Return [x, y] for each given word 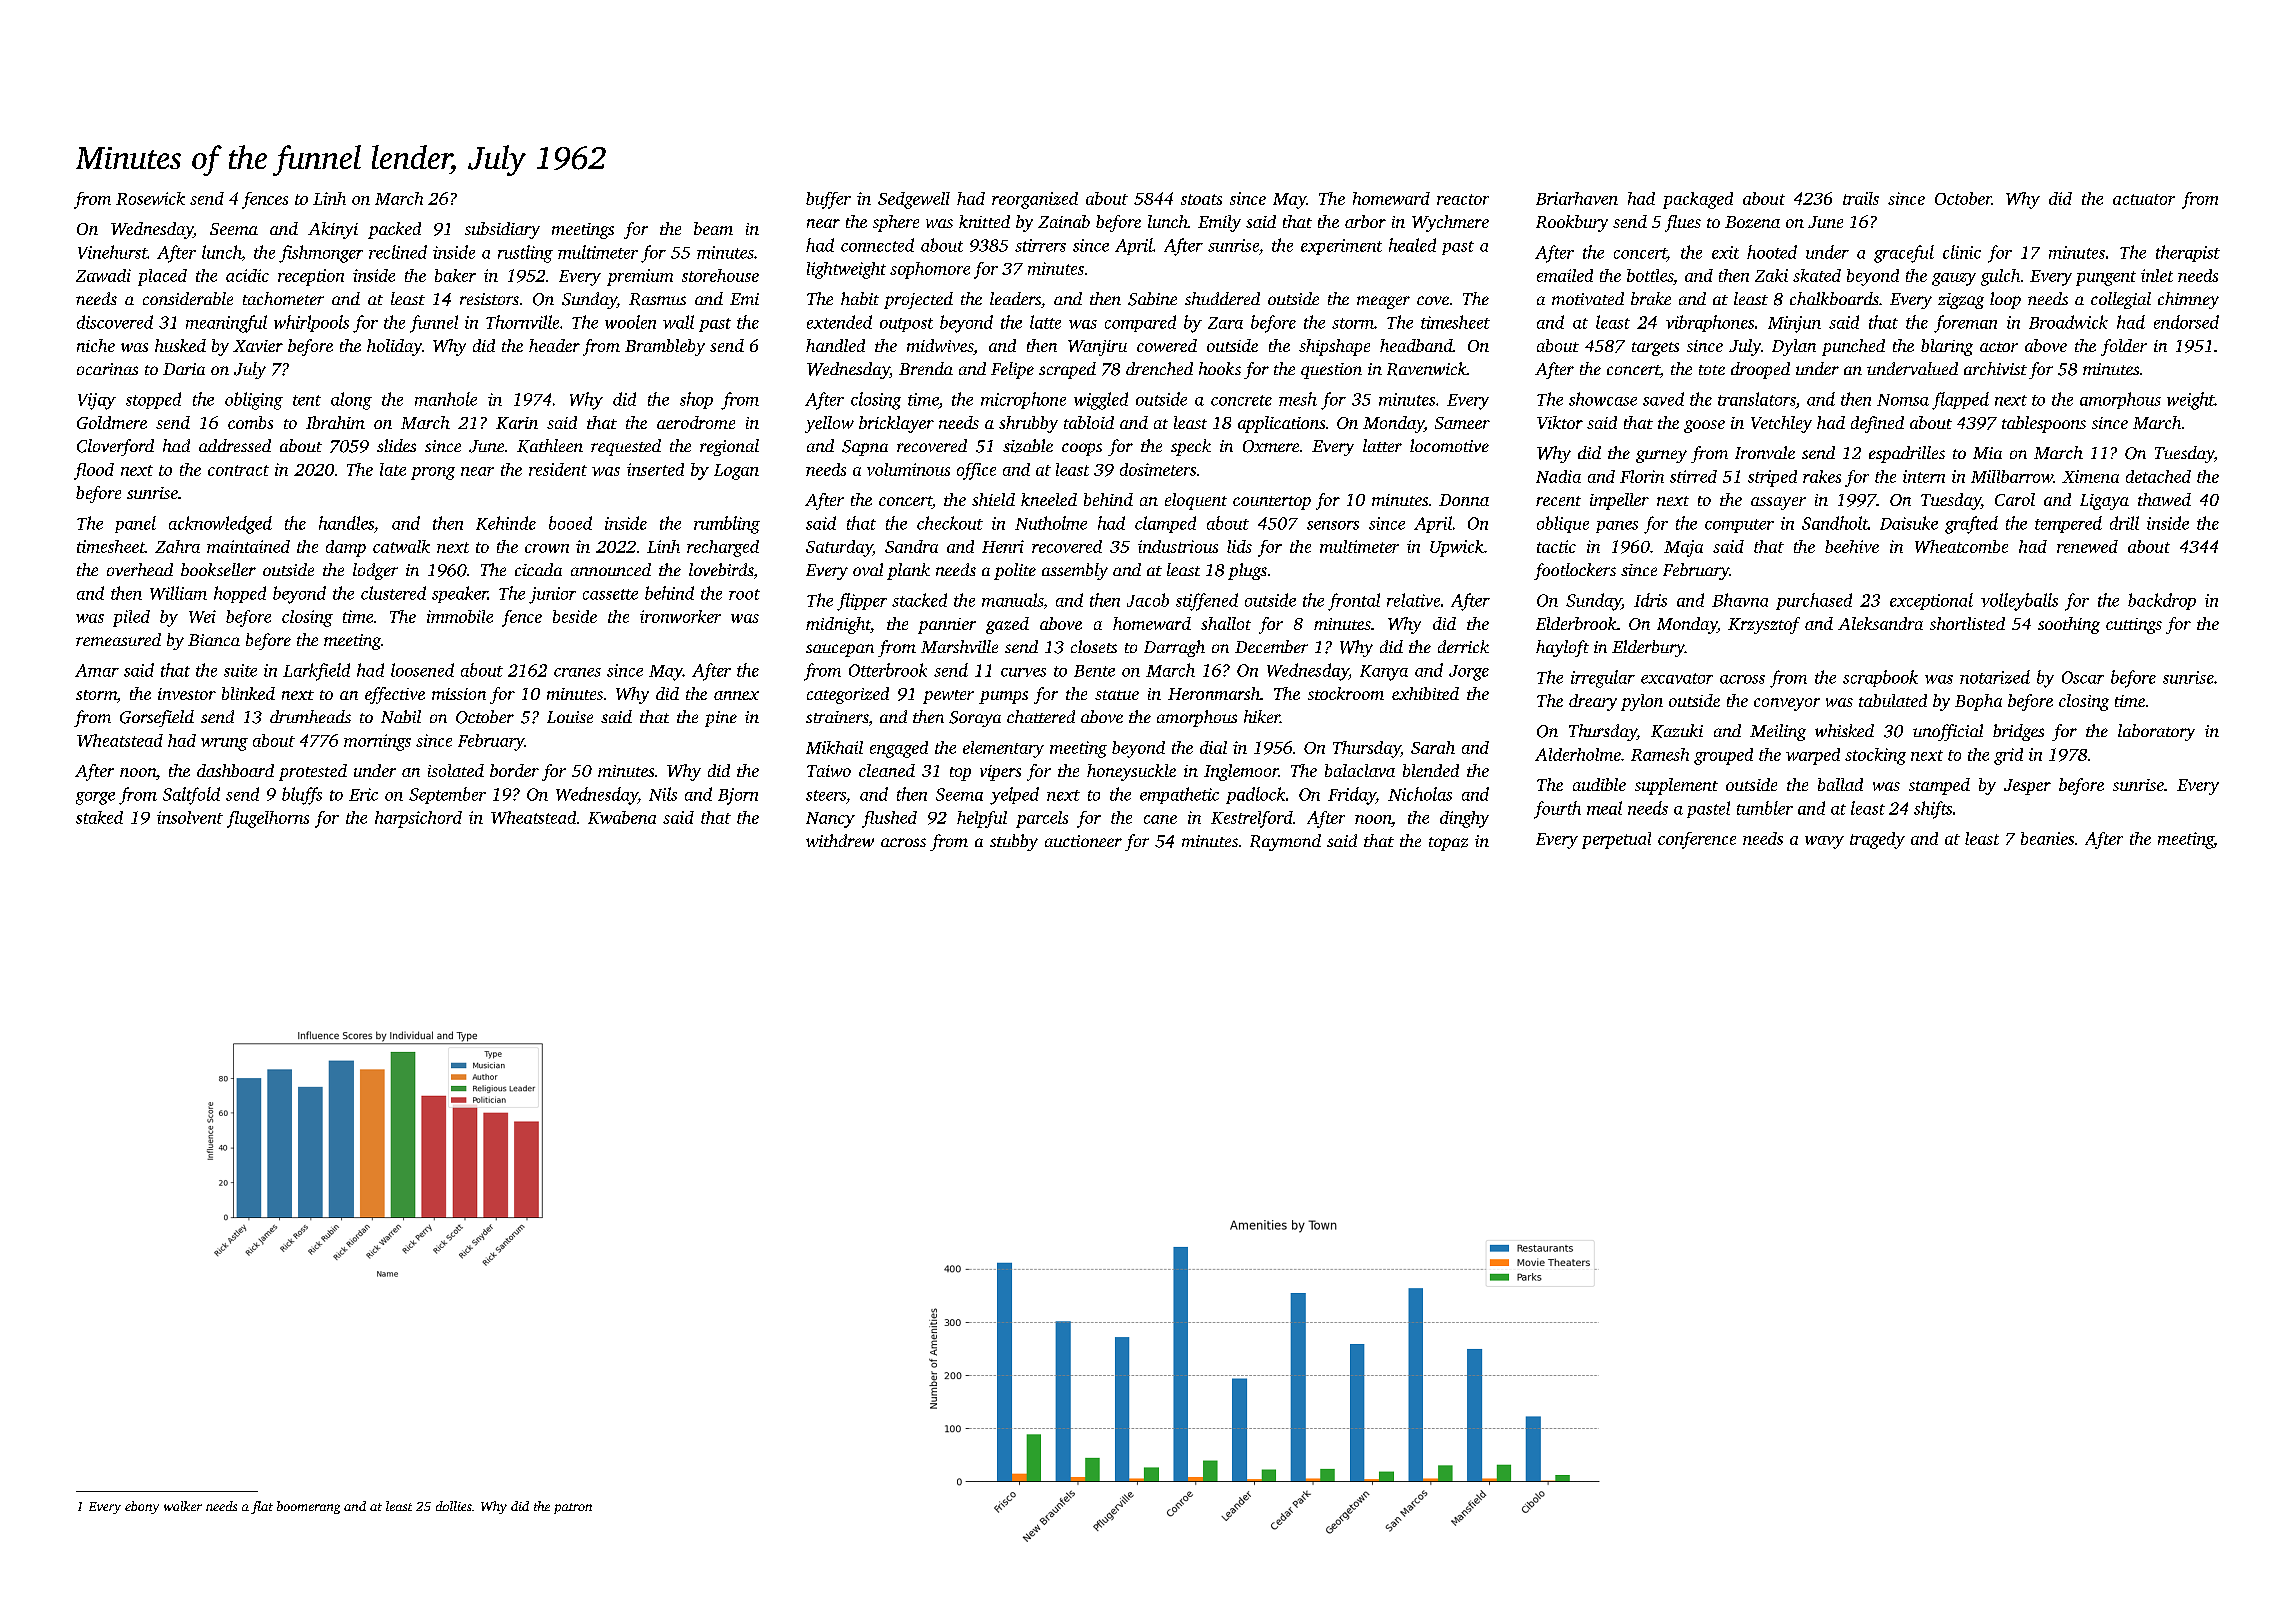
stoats [1201, 199]
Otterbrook [888, 670]
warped [1813, 756]
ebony [142, 1507]
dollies [454, 1506]
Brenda [926, 368]
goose [1704, 426]
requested [626, 447]
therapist [2188, 253]
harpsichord [418, 819]
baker [455, 275]
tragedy [1877, 840]
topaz [1448, 844]
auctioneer [1083, 841]
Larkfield [316, 672]
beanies [2047, 838]
